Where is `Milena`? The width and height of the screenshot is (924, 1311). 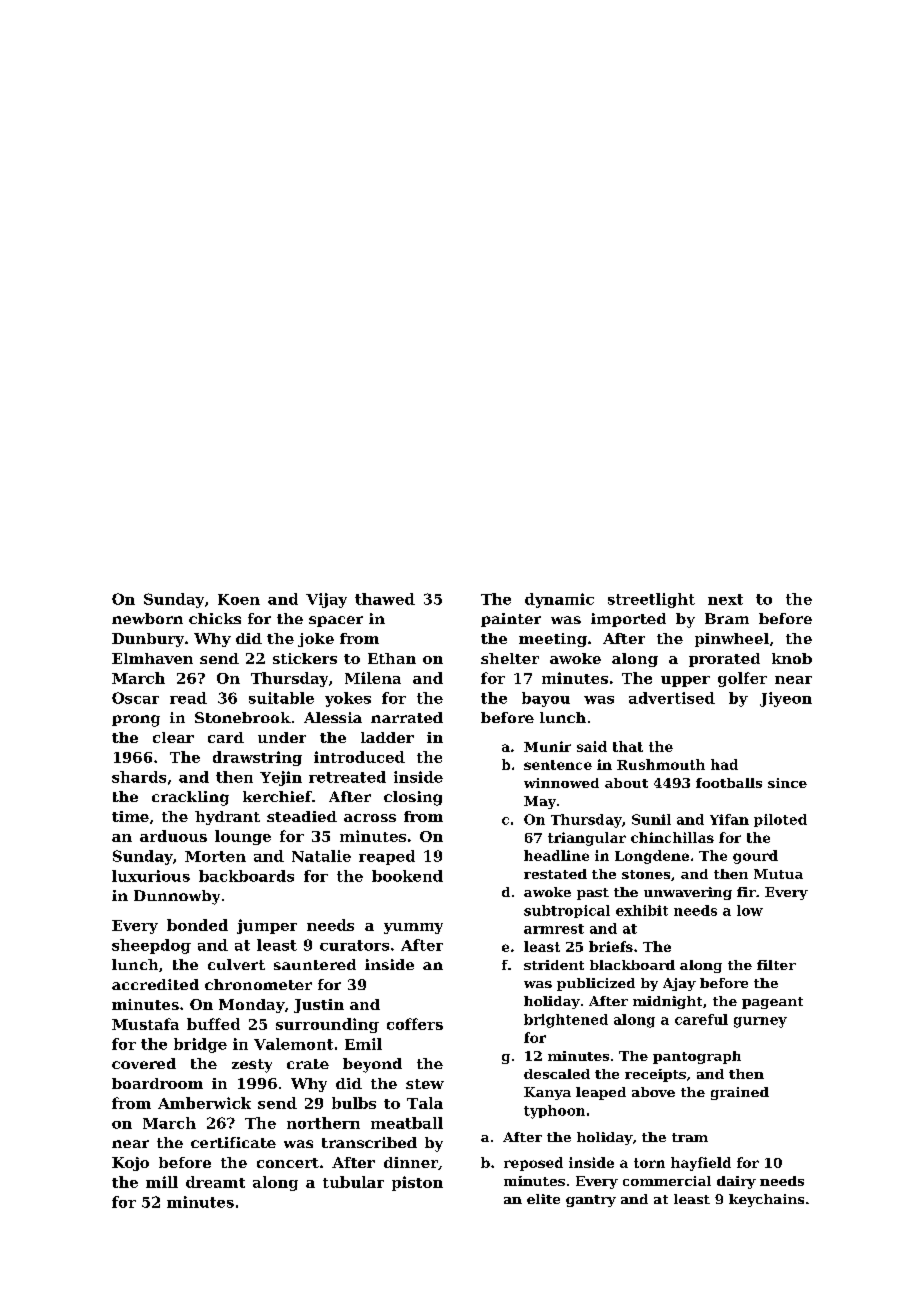 Milena is located at coordinates (373, 678).
